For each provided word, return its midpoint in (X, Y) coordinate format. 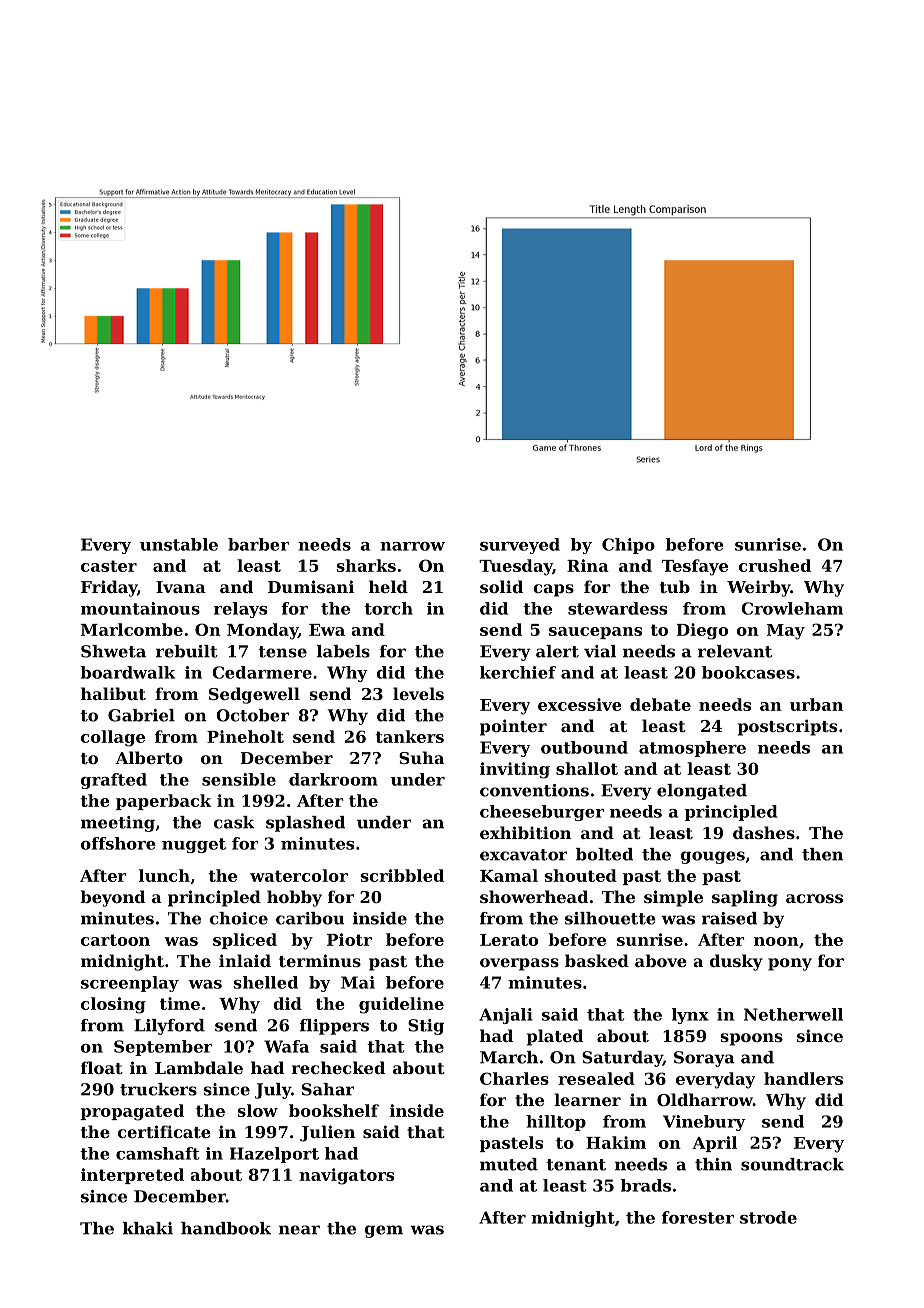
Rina (588, 565)
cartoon (115, 940)
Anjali (506, 1016)
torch (388, 608)
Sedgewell (254, 695)
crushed (775, 565)
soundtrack (792, 1164)
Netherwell (793, 1014)
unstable (179, 544)
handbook (226, 1228)
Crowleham (792, 608)
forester (698, 1217)
